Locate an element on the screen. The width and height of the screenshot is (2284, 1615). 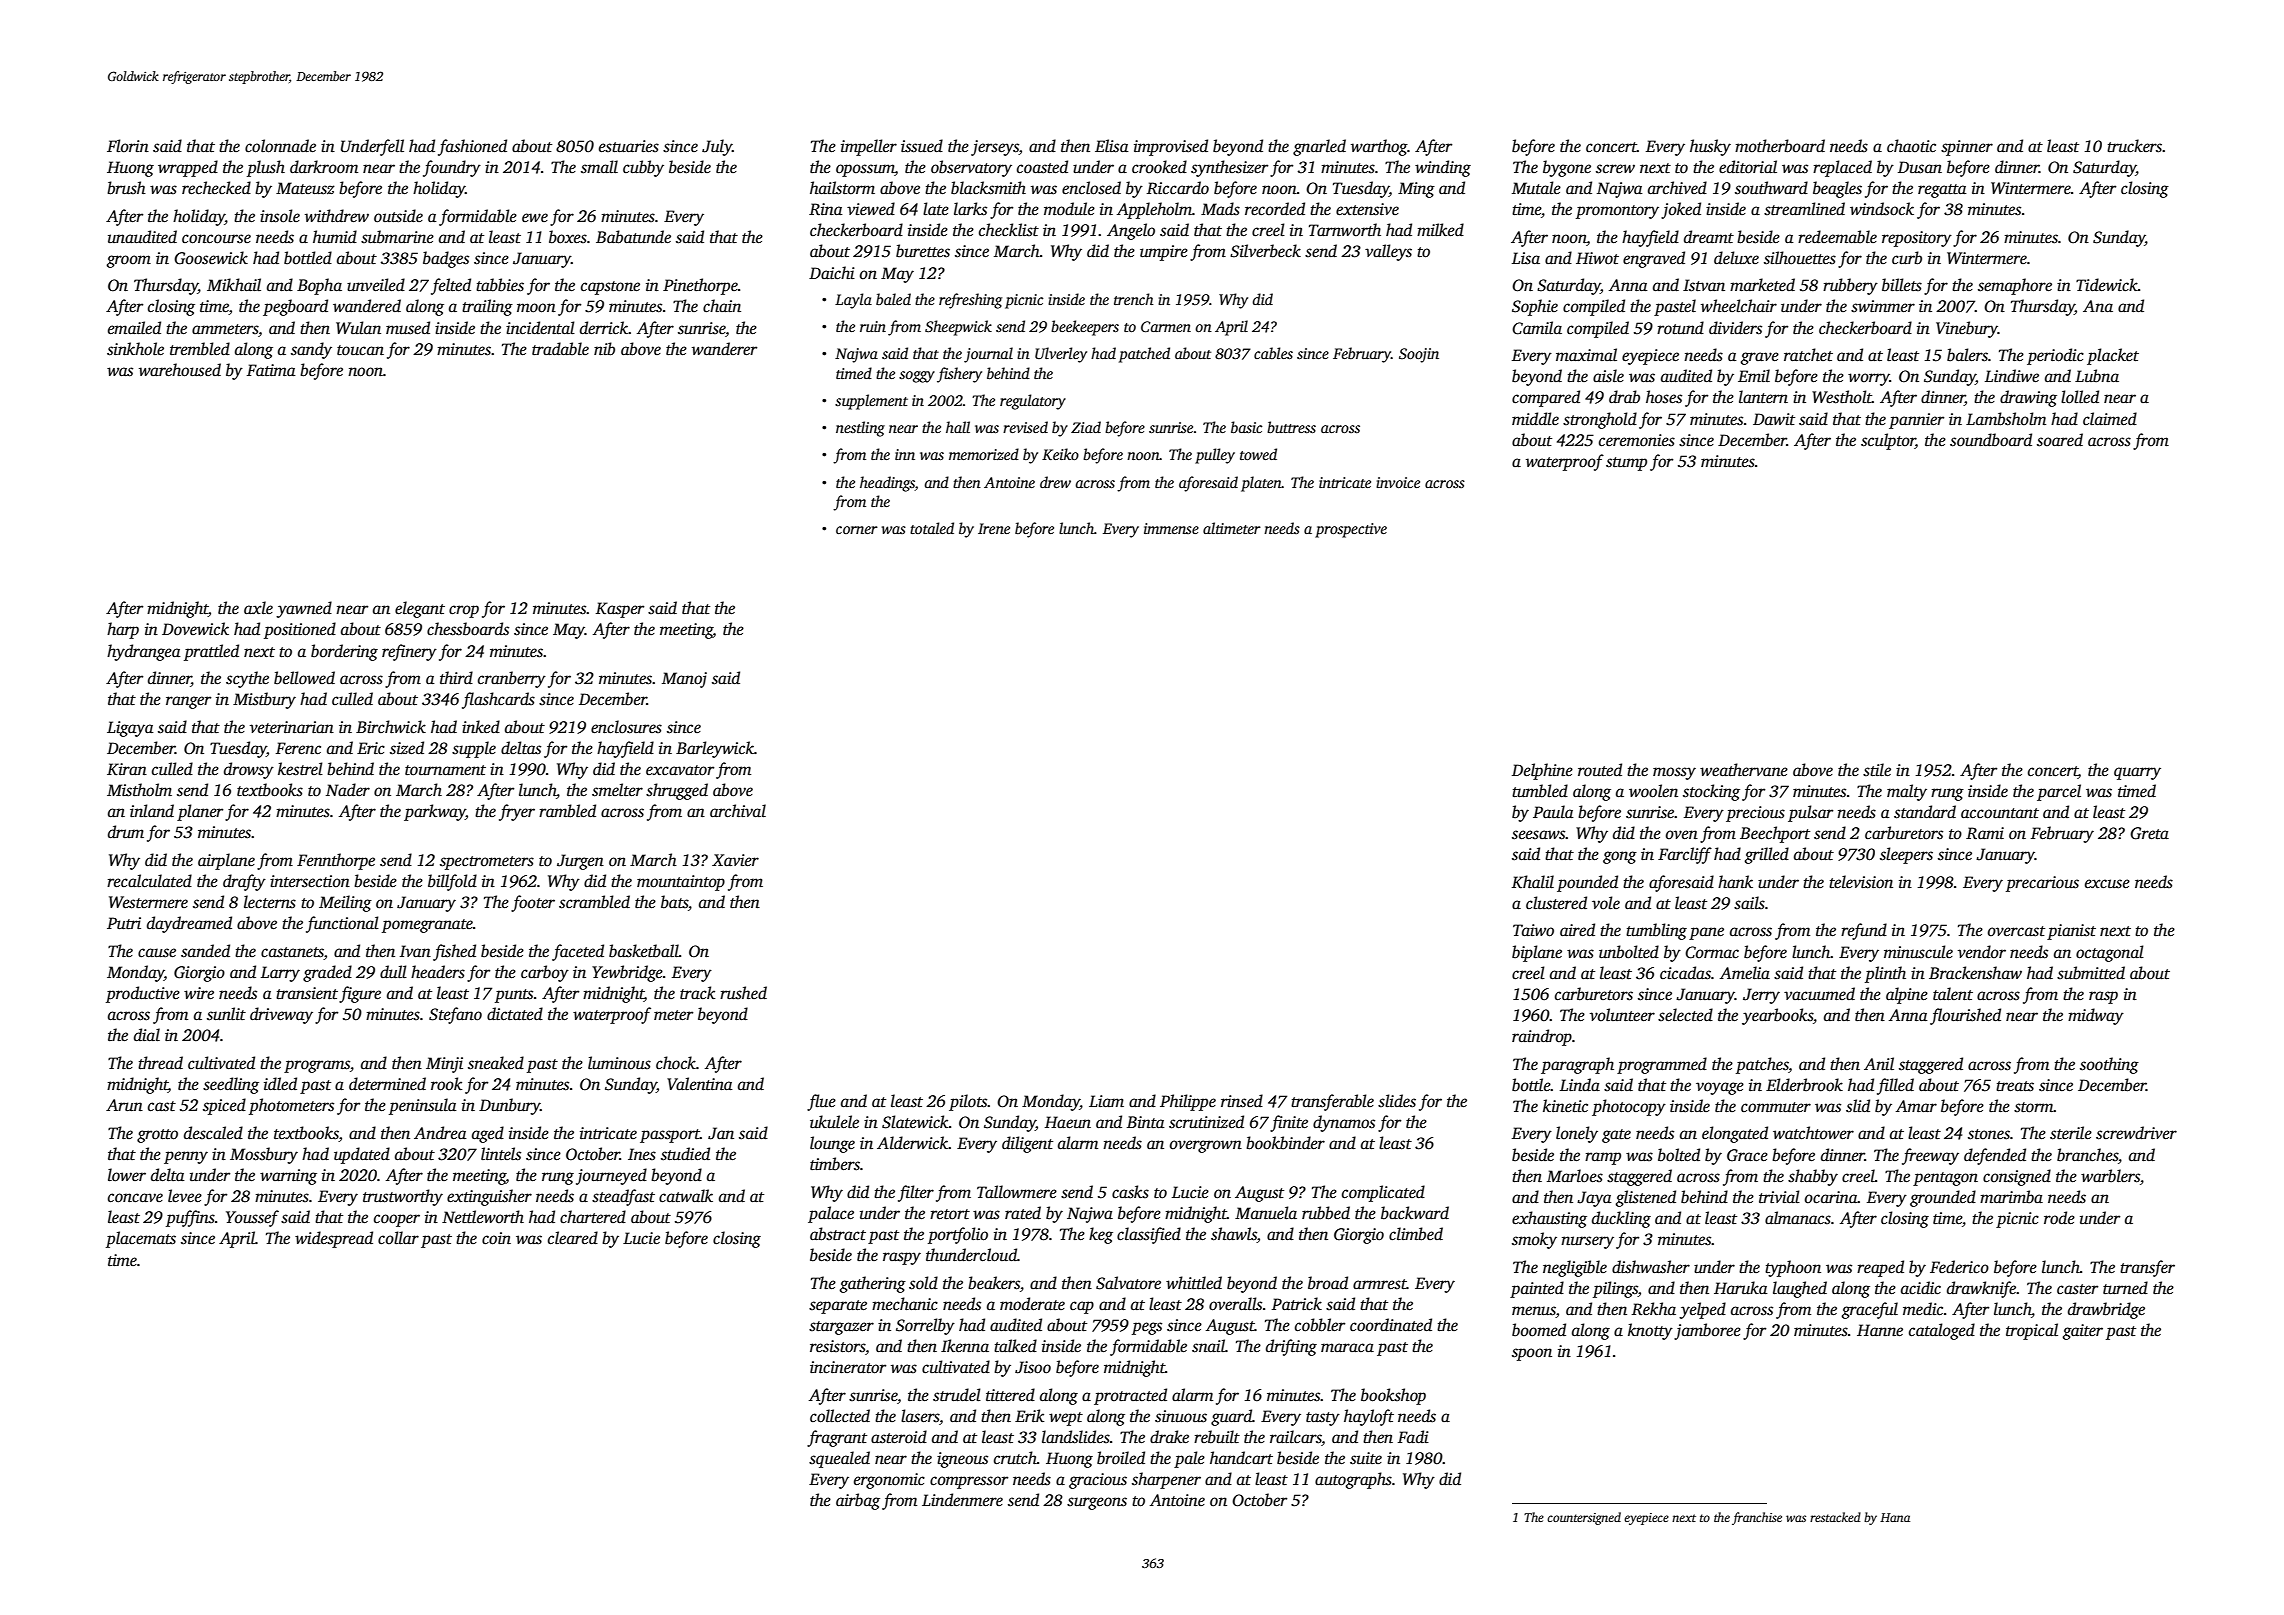
lasers is located at coordinates (920, 1417).
